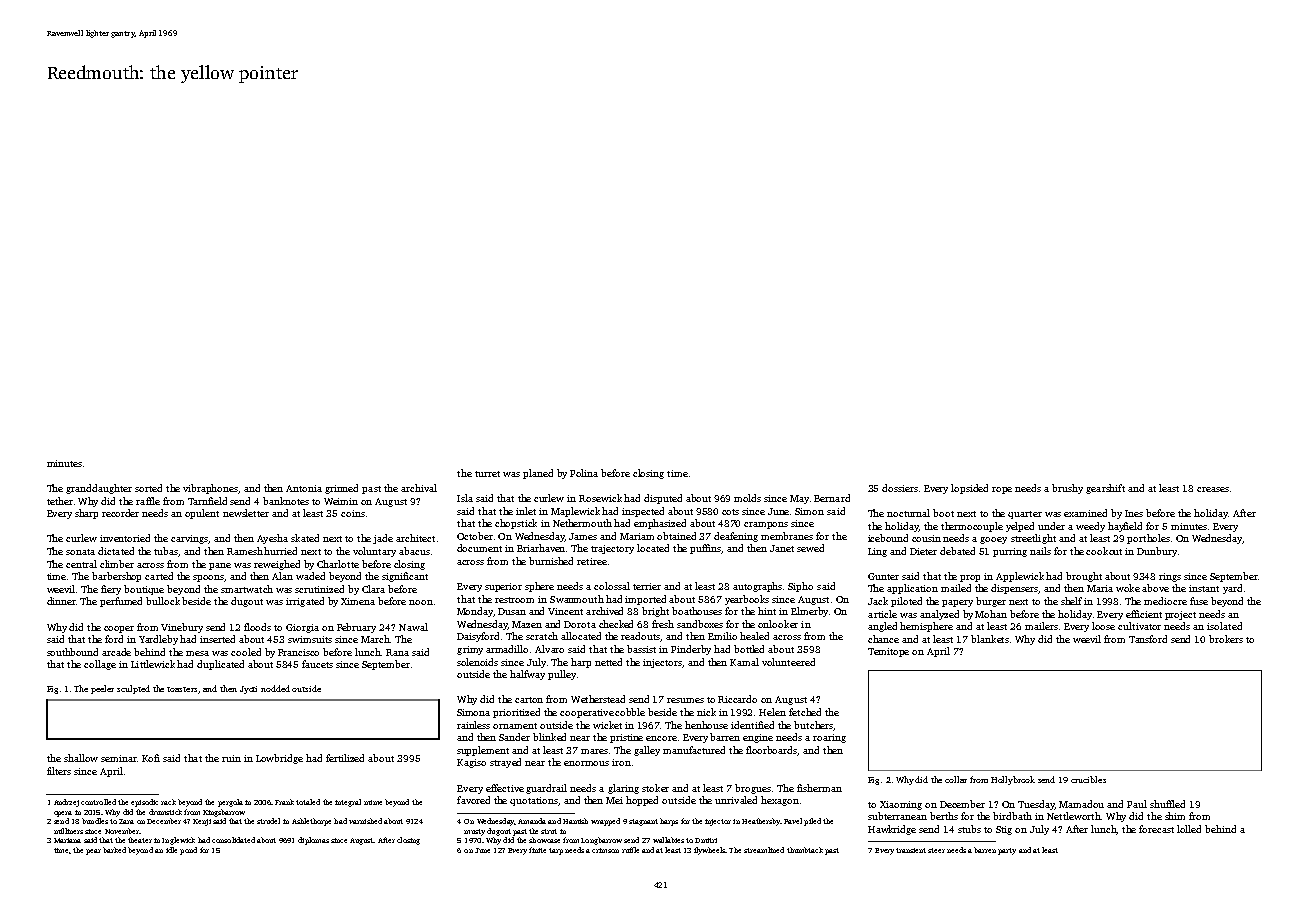 This screenshot has width=1308, height=924. What do you see at coordinates (819, 788) in the screenshot?
I see `fisherman` at bounding box center [819, 788].
